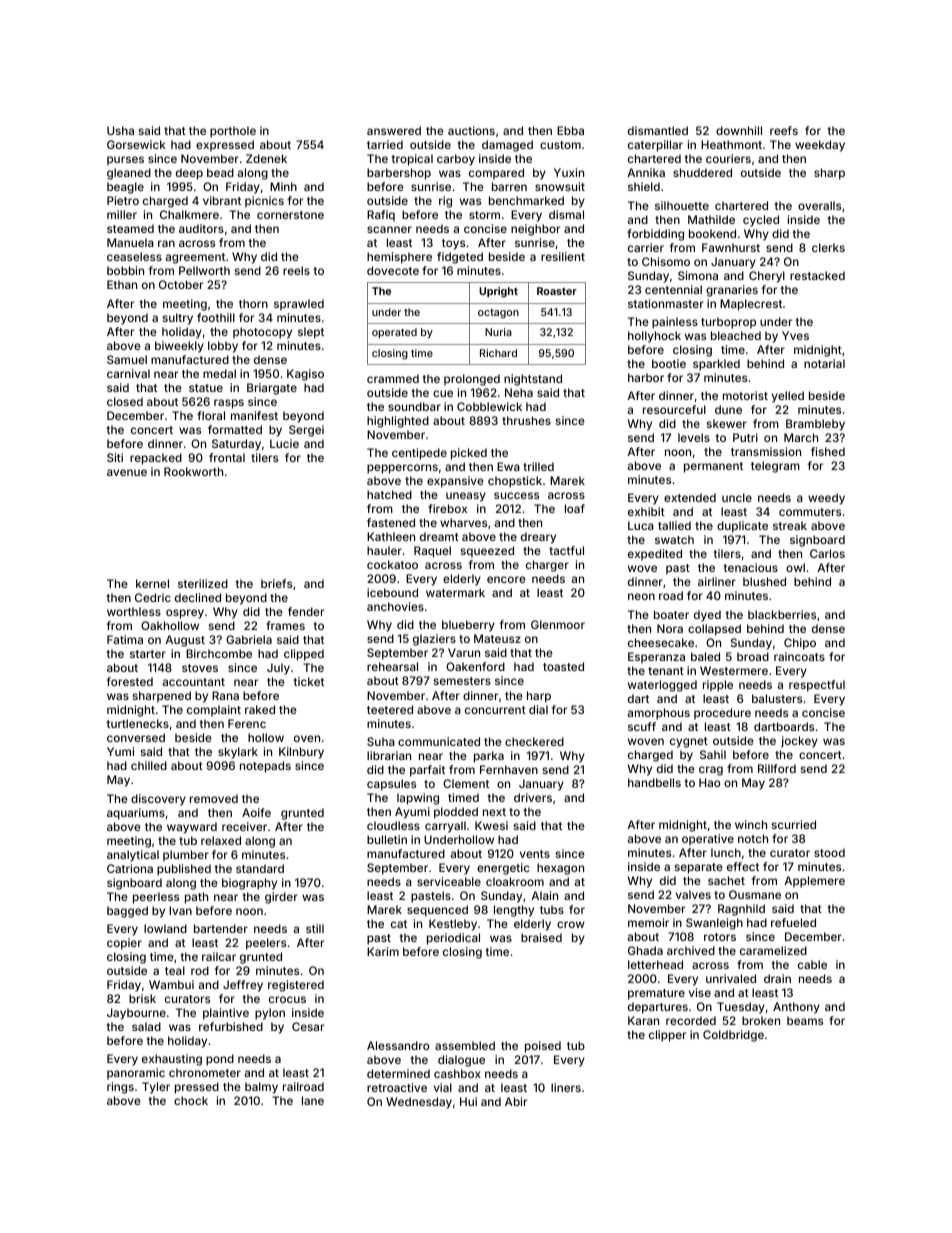  I want to click on wayward, so click(192, 828).
